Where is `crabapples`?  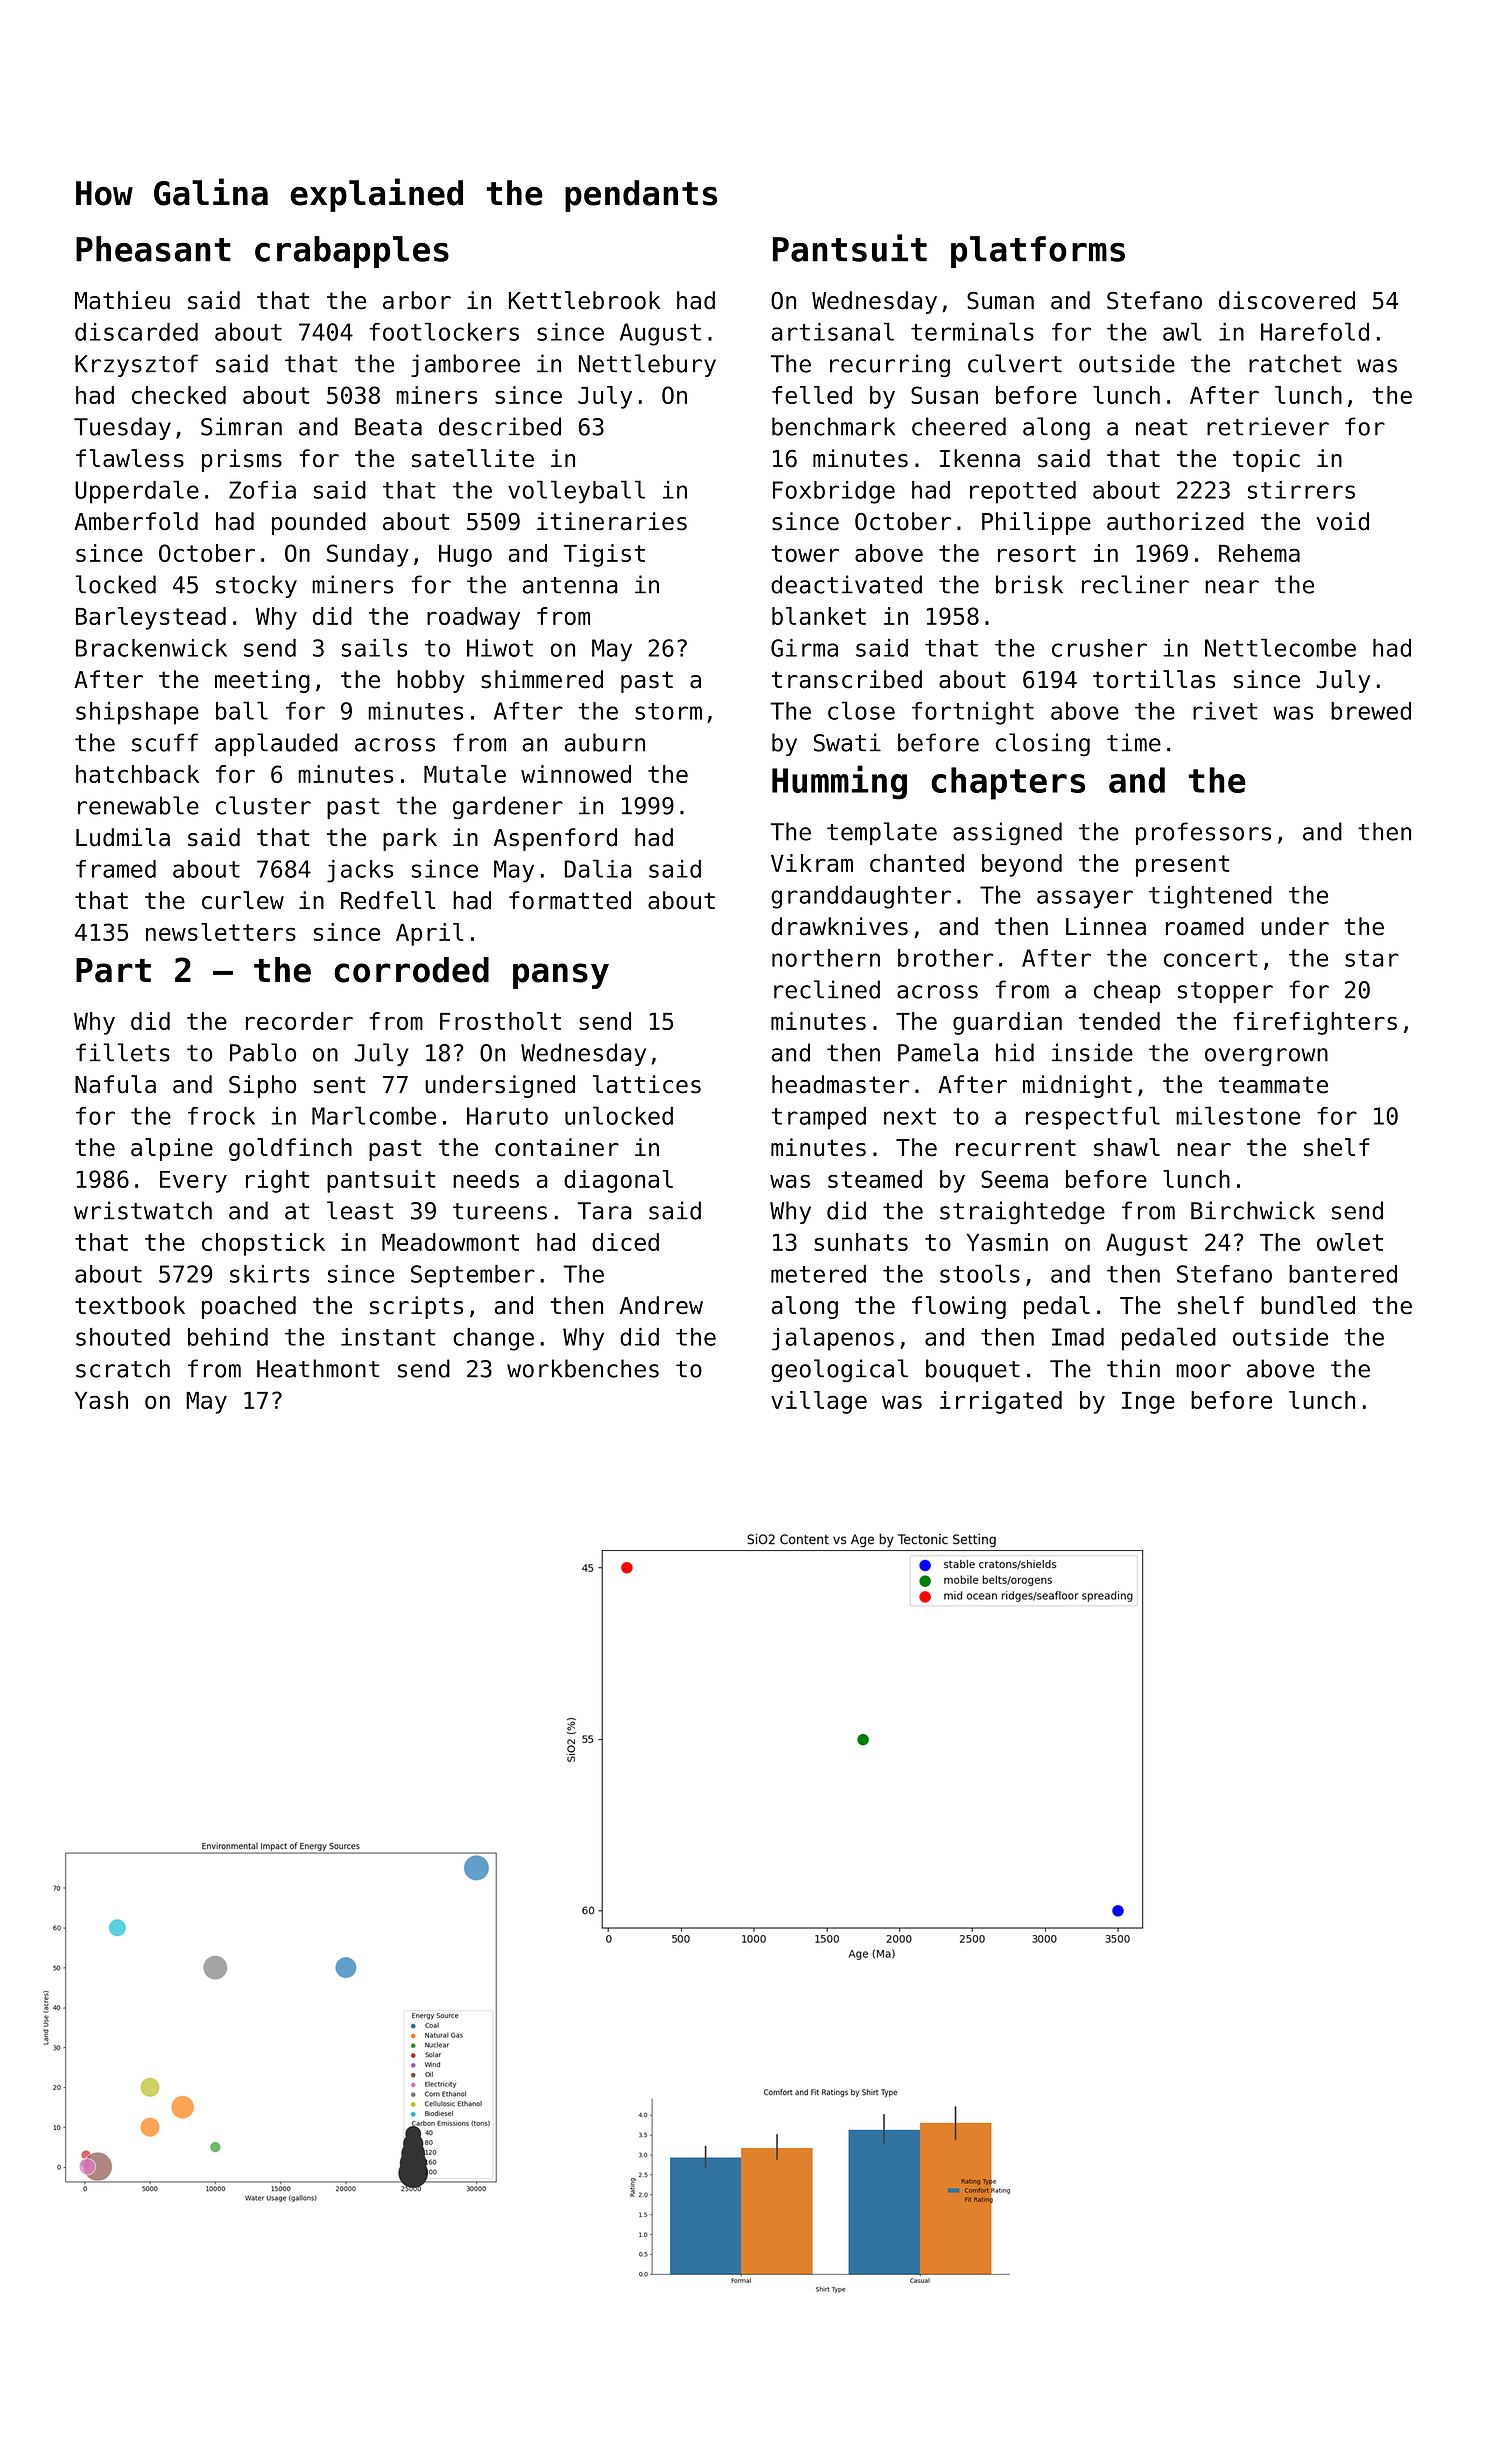
crabapples is located at coordinates (352, 252).
